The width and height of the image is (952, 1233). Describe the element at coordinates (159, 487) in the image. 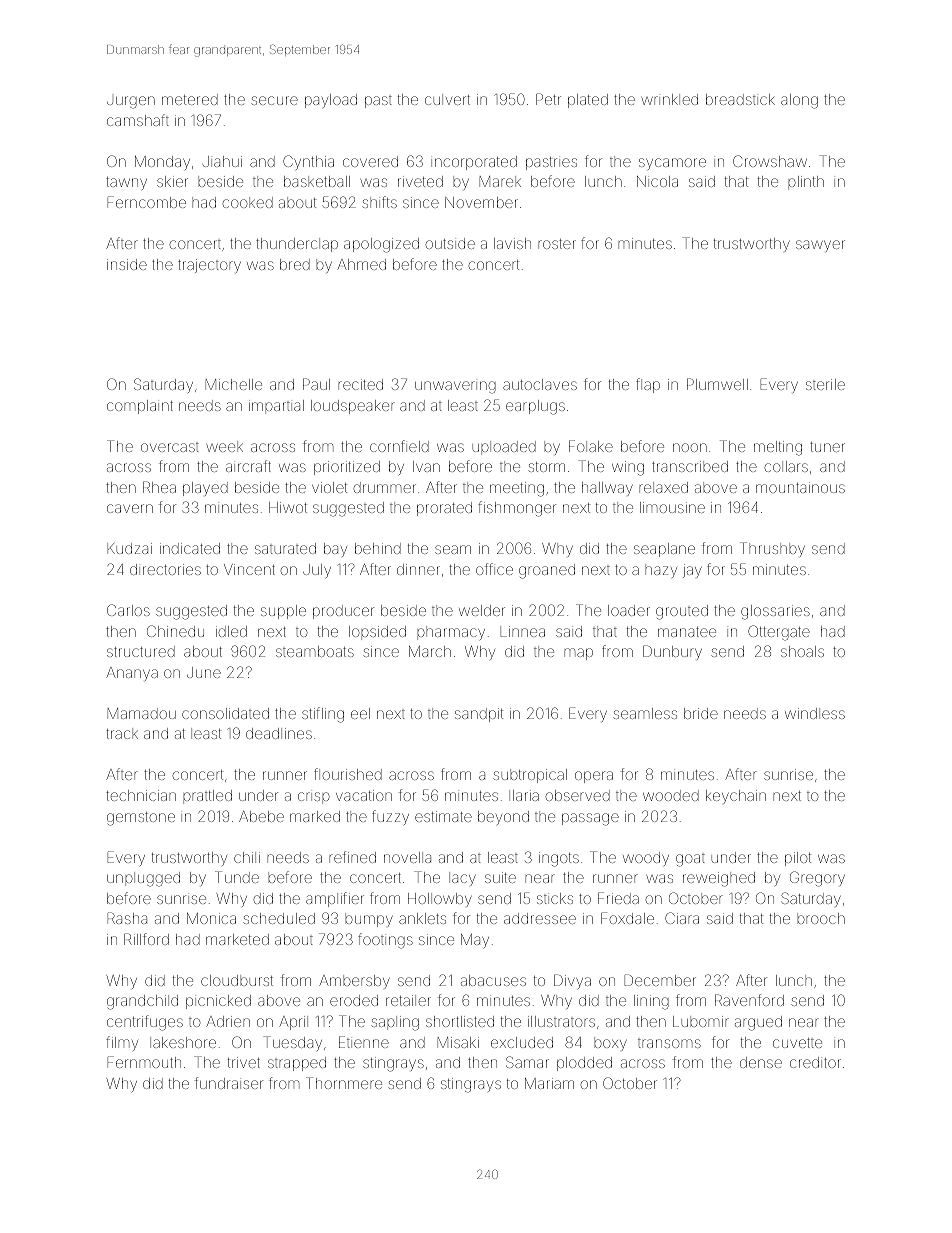

I see `Rhea` at that location.
